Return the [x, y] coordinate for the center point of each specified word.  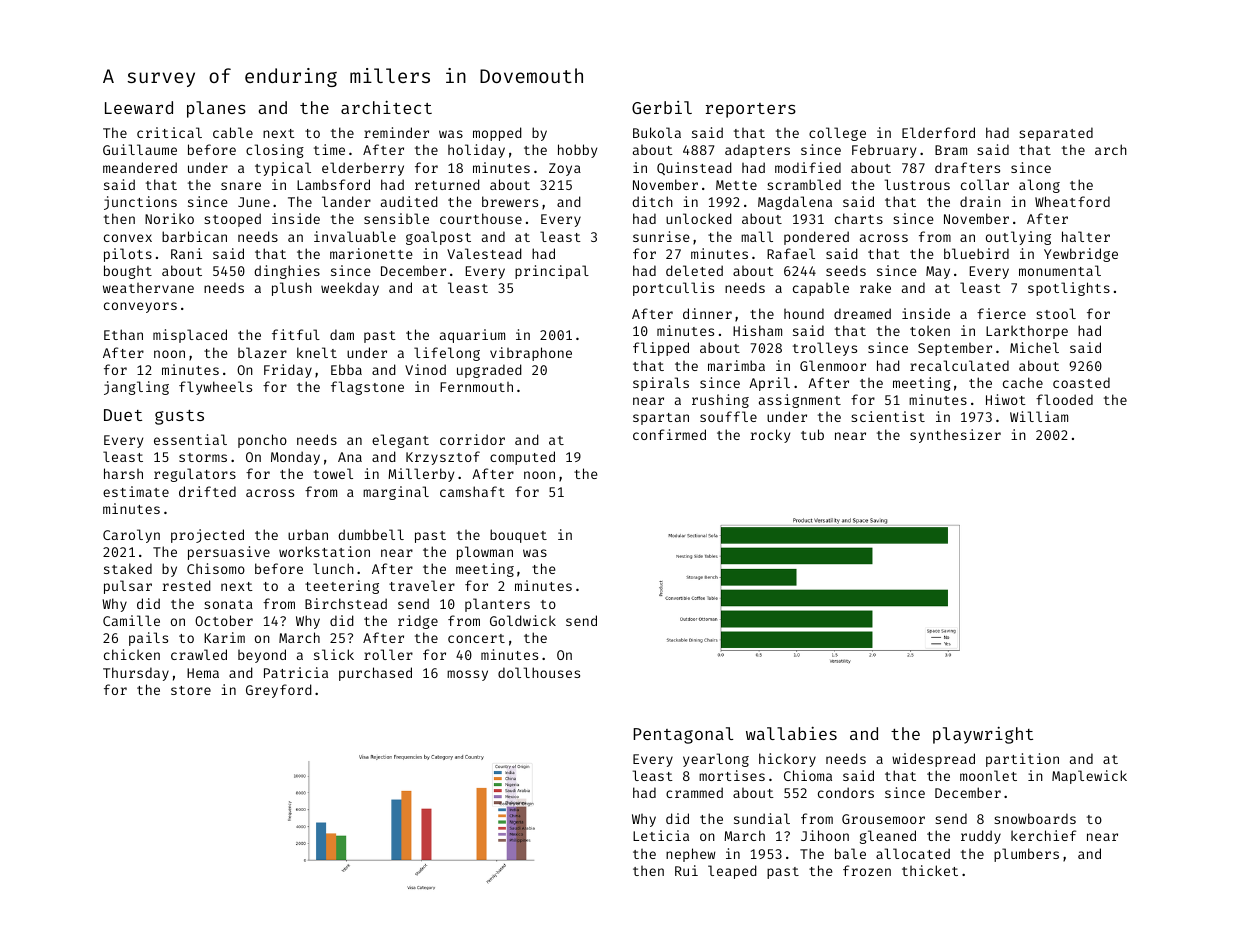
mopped [497, 134]
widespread [933, 760]
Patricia [296, 672]
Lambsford [333, 184]
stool [1056, 313]
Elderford [938, 132]
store [191, 690]
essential [190, 439]
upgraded [489, 371]
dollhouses [539, 672]
